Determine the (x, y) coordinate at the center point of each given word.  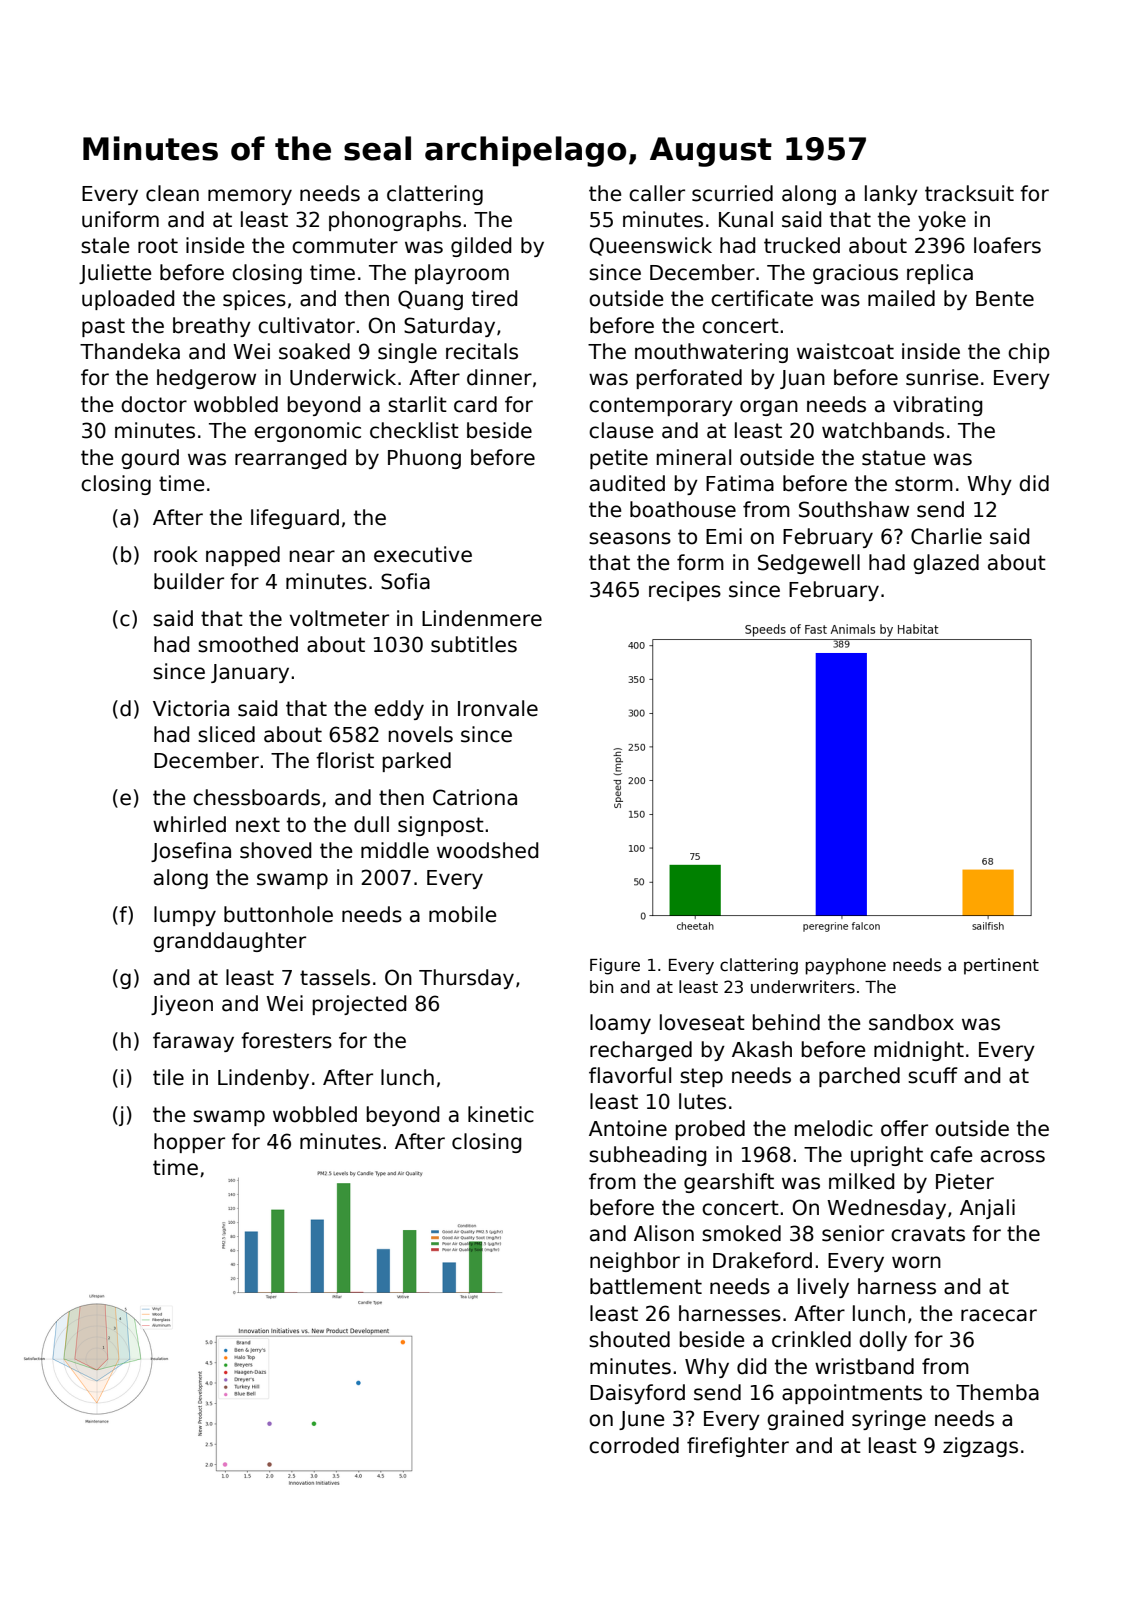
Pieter (965, 1181)
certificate (762, 298)
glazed (946, 564)
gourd (150, 459)
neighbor (635, 1262)
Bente (1005, 299)
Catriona (475, 797)
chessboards (256, 797)
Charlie (946, 536)
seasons (630, 538)
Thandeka (130, 351)
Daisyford (637, 1394)
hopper (189, 1143)
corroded (634, 1445)
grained (805, 1420)
